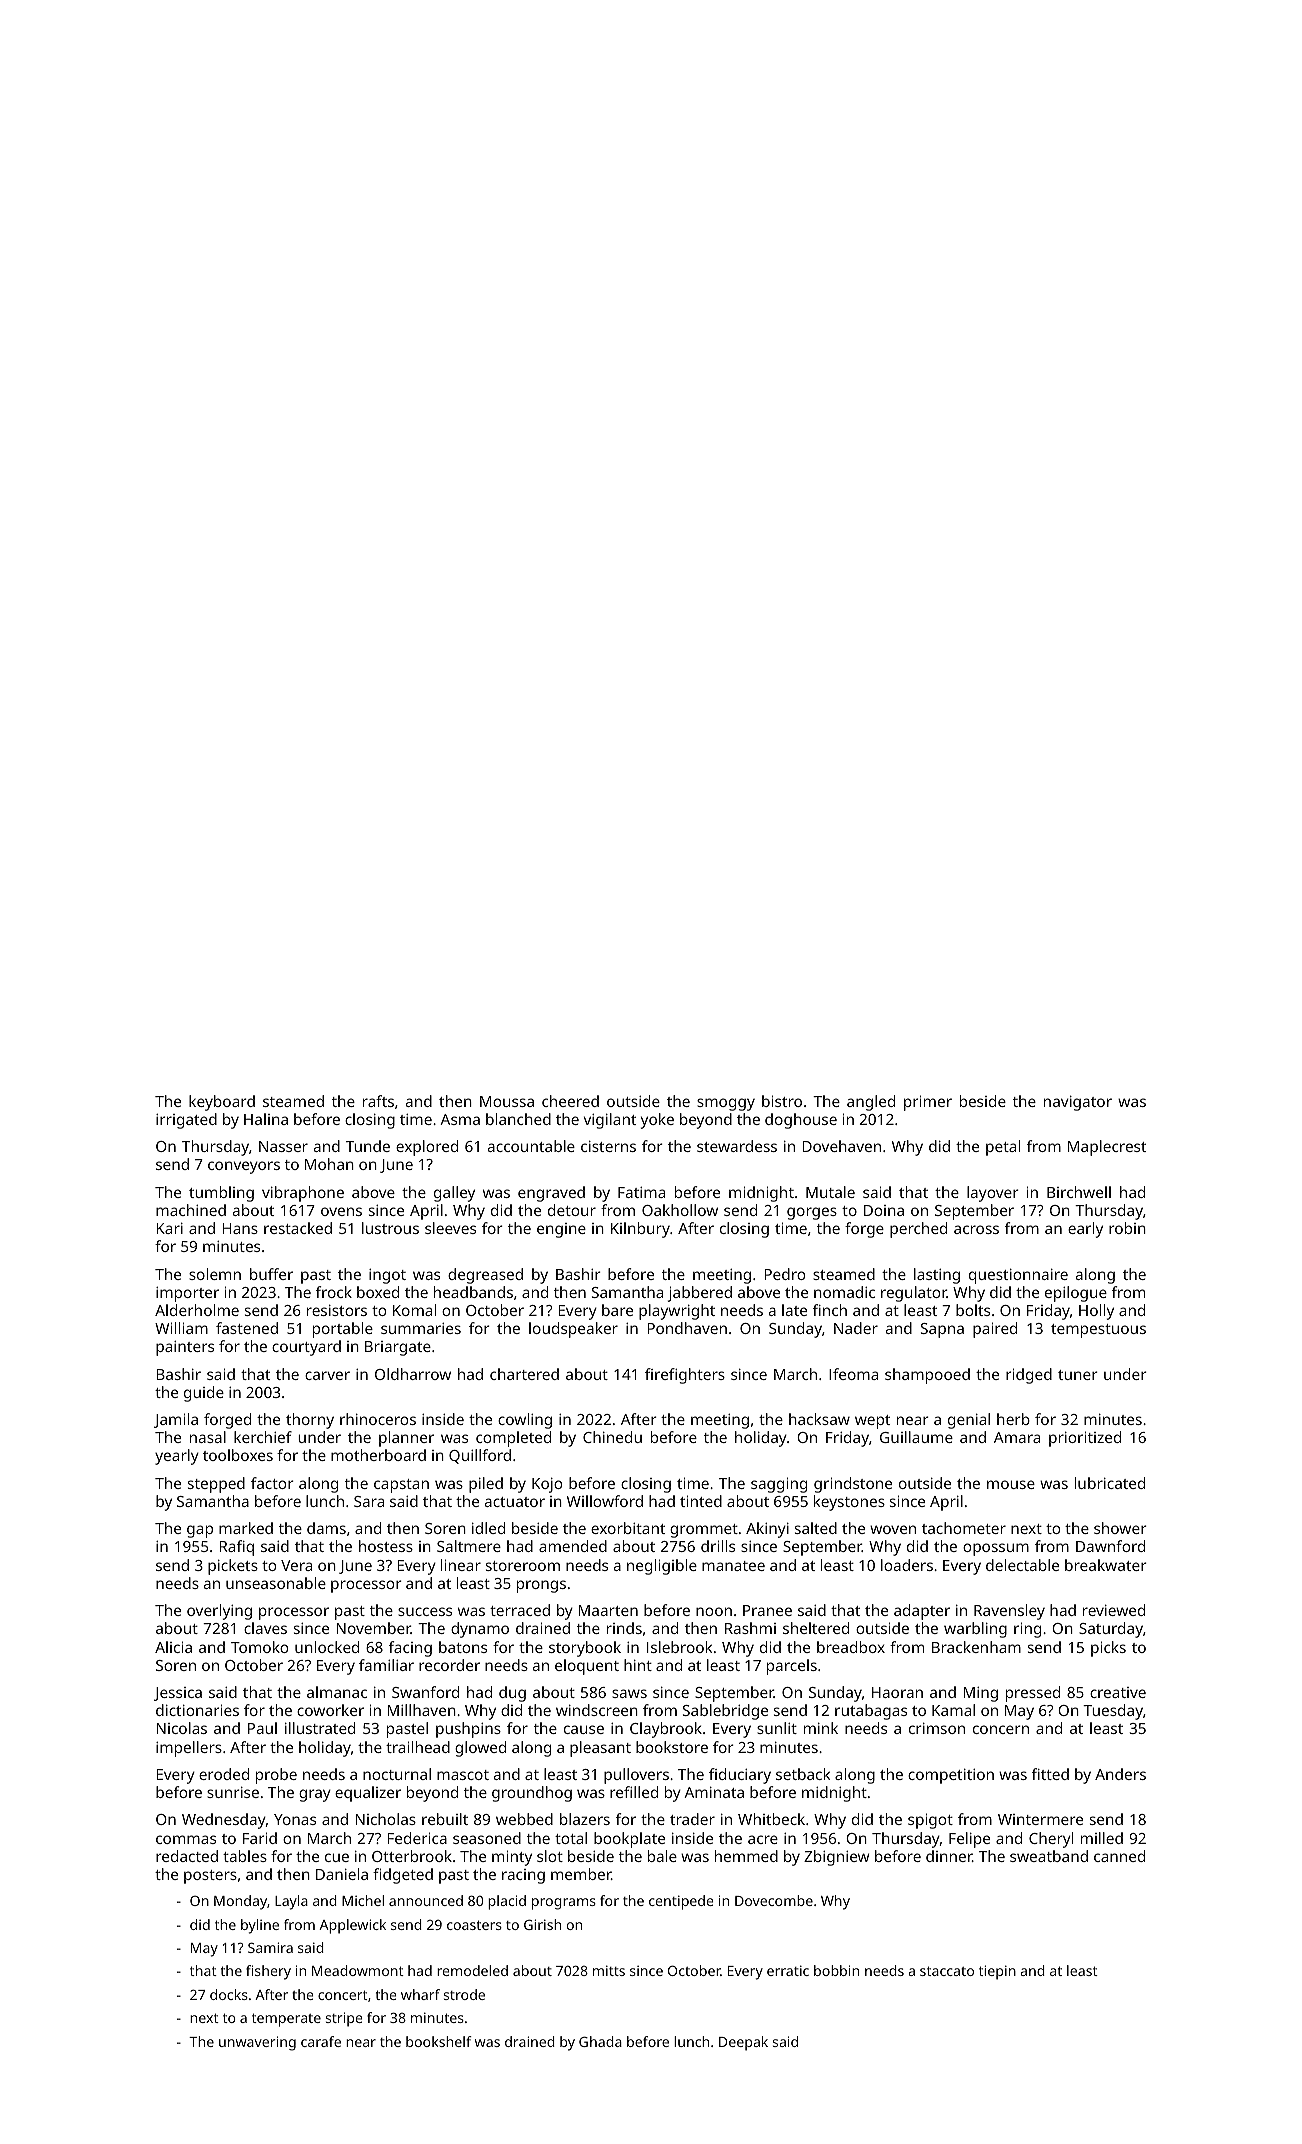 Image resolution: width=1302 pixels, height=2144 pixels. What do you see at coordinates (726, 1104) in the screenshot?
I see `smoggy` at bounding box center [726, 1104].
